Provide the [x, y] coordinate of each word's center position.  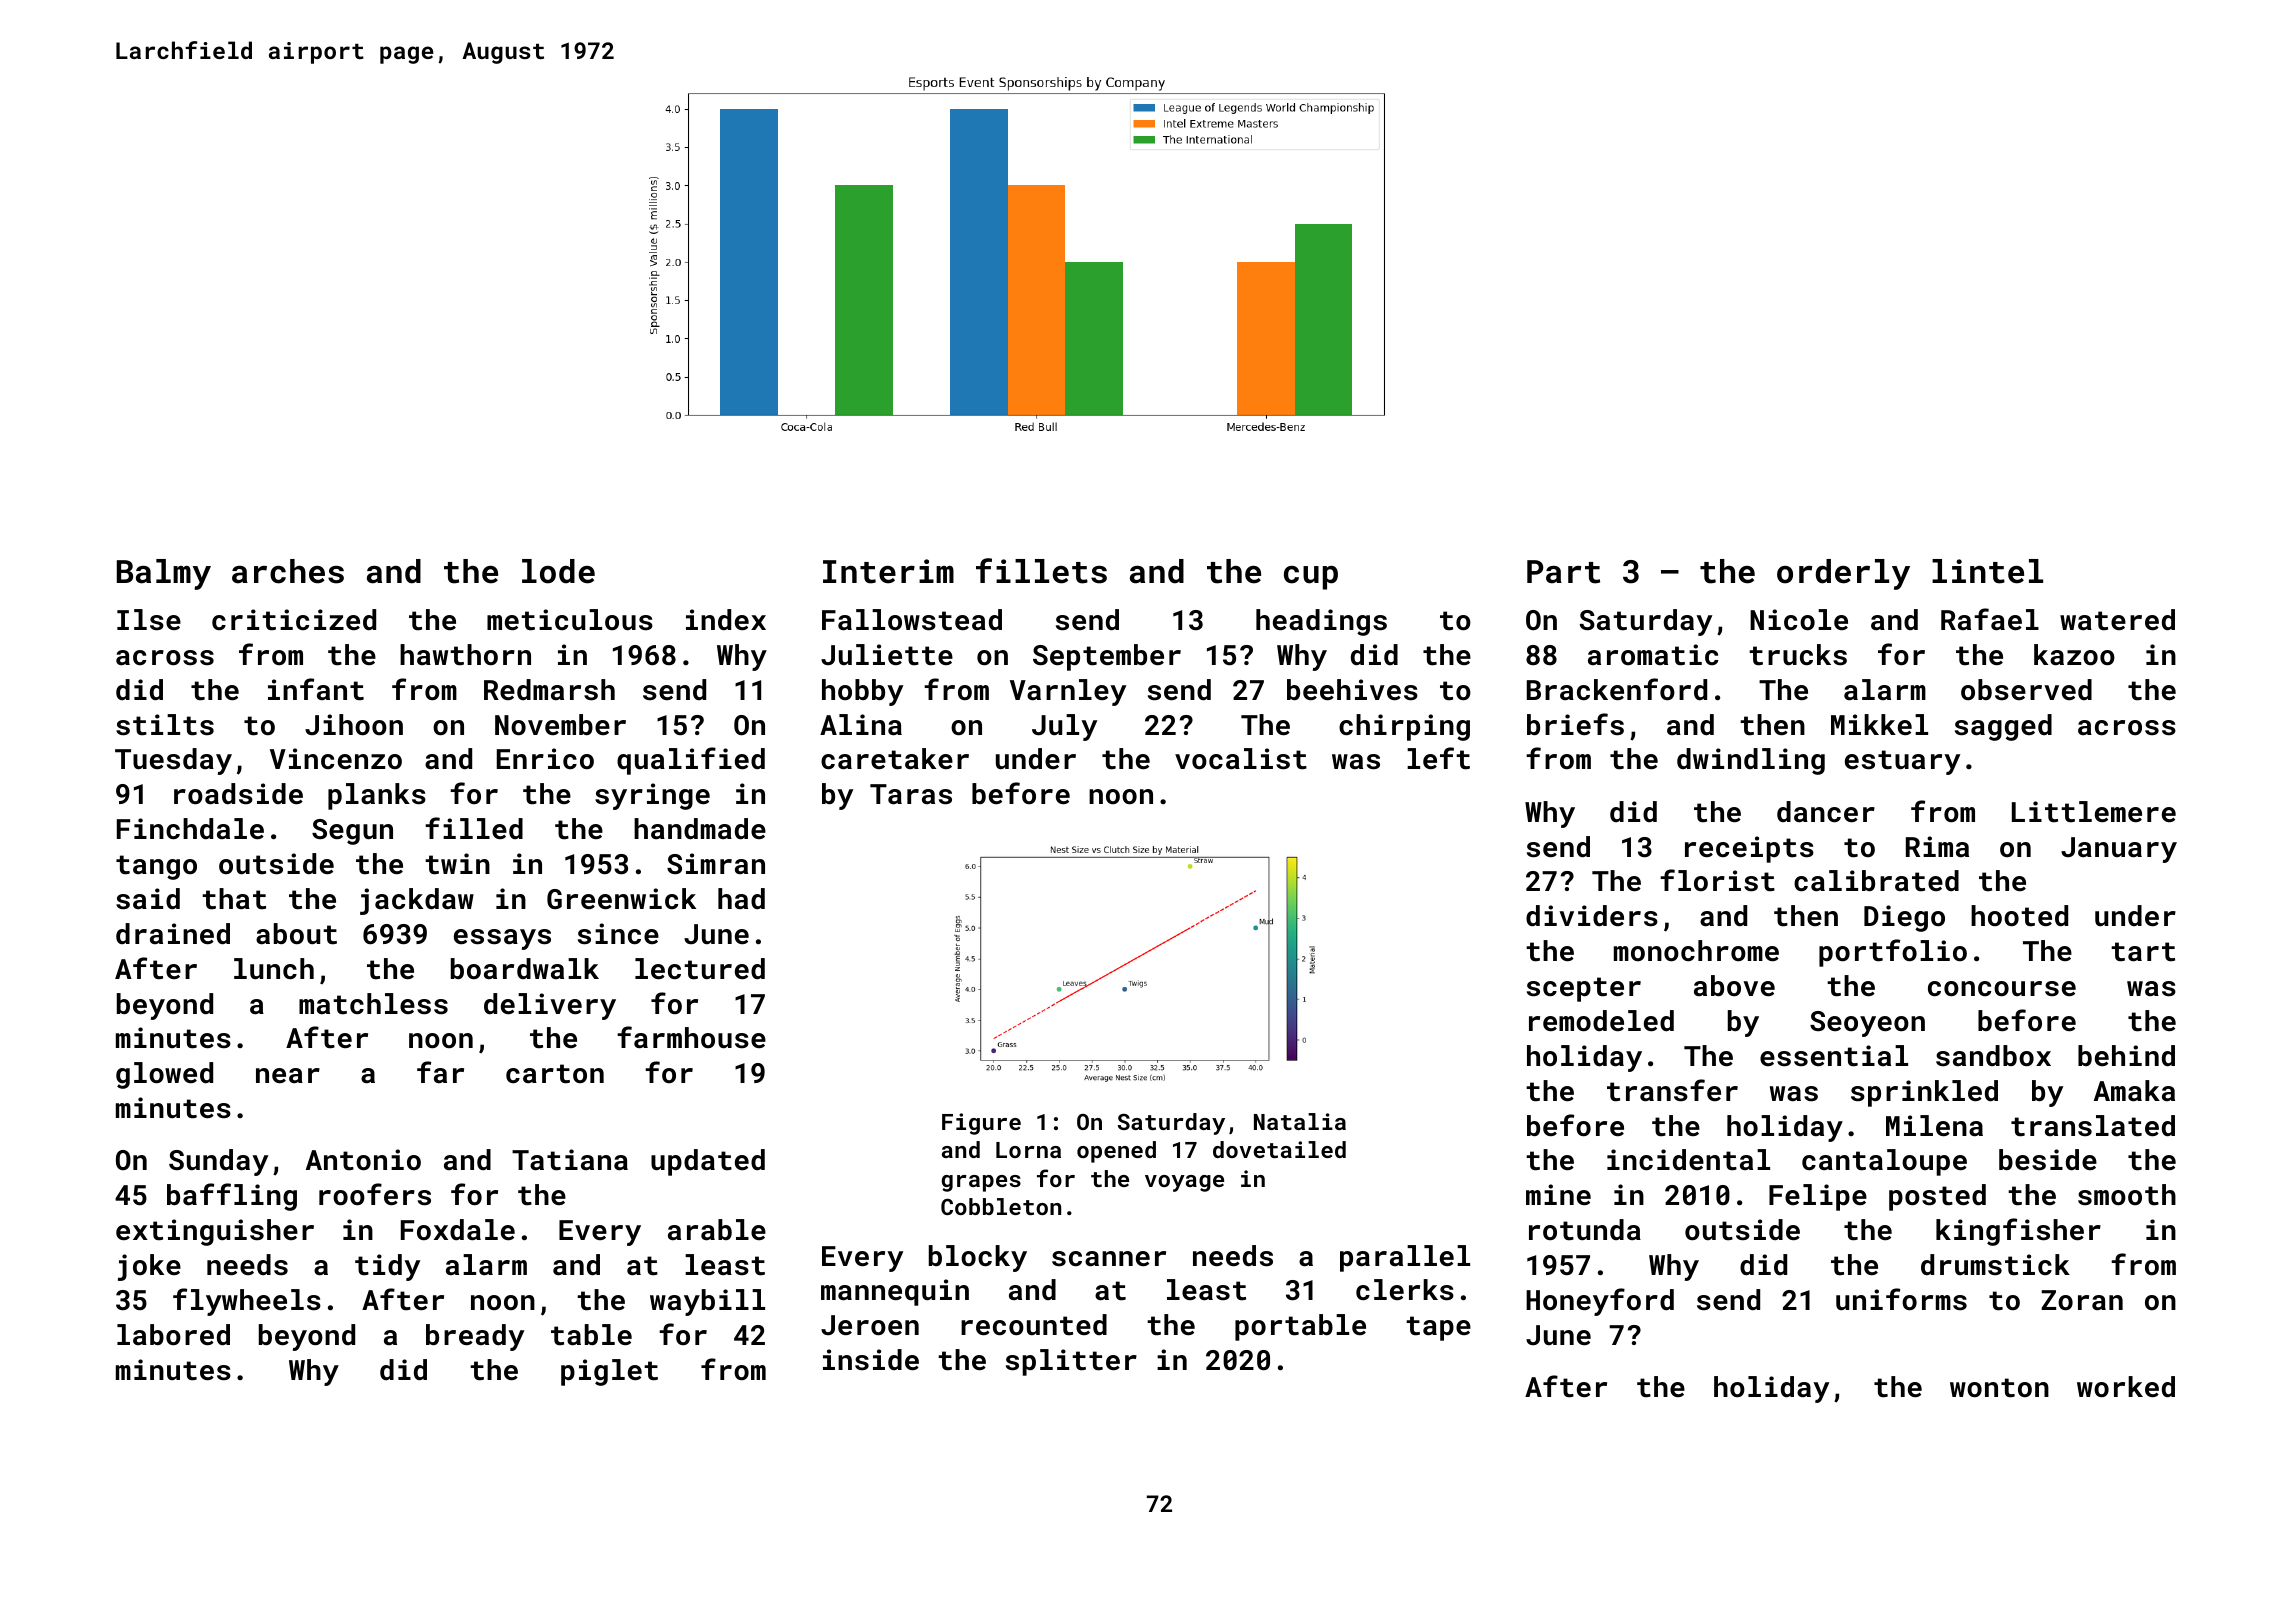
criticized [294, 620]
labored [173, 1335]
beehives [1352, 690]
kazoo [2074, 655]
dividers [1592, 916]
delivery [550, 1006]
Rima [1937, 846]
